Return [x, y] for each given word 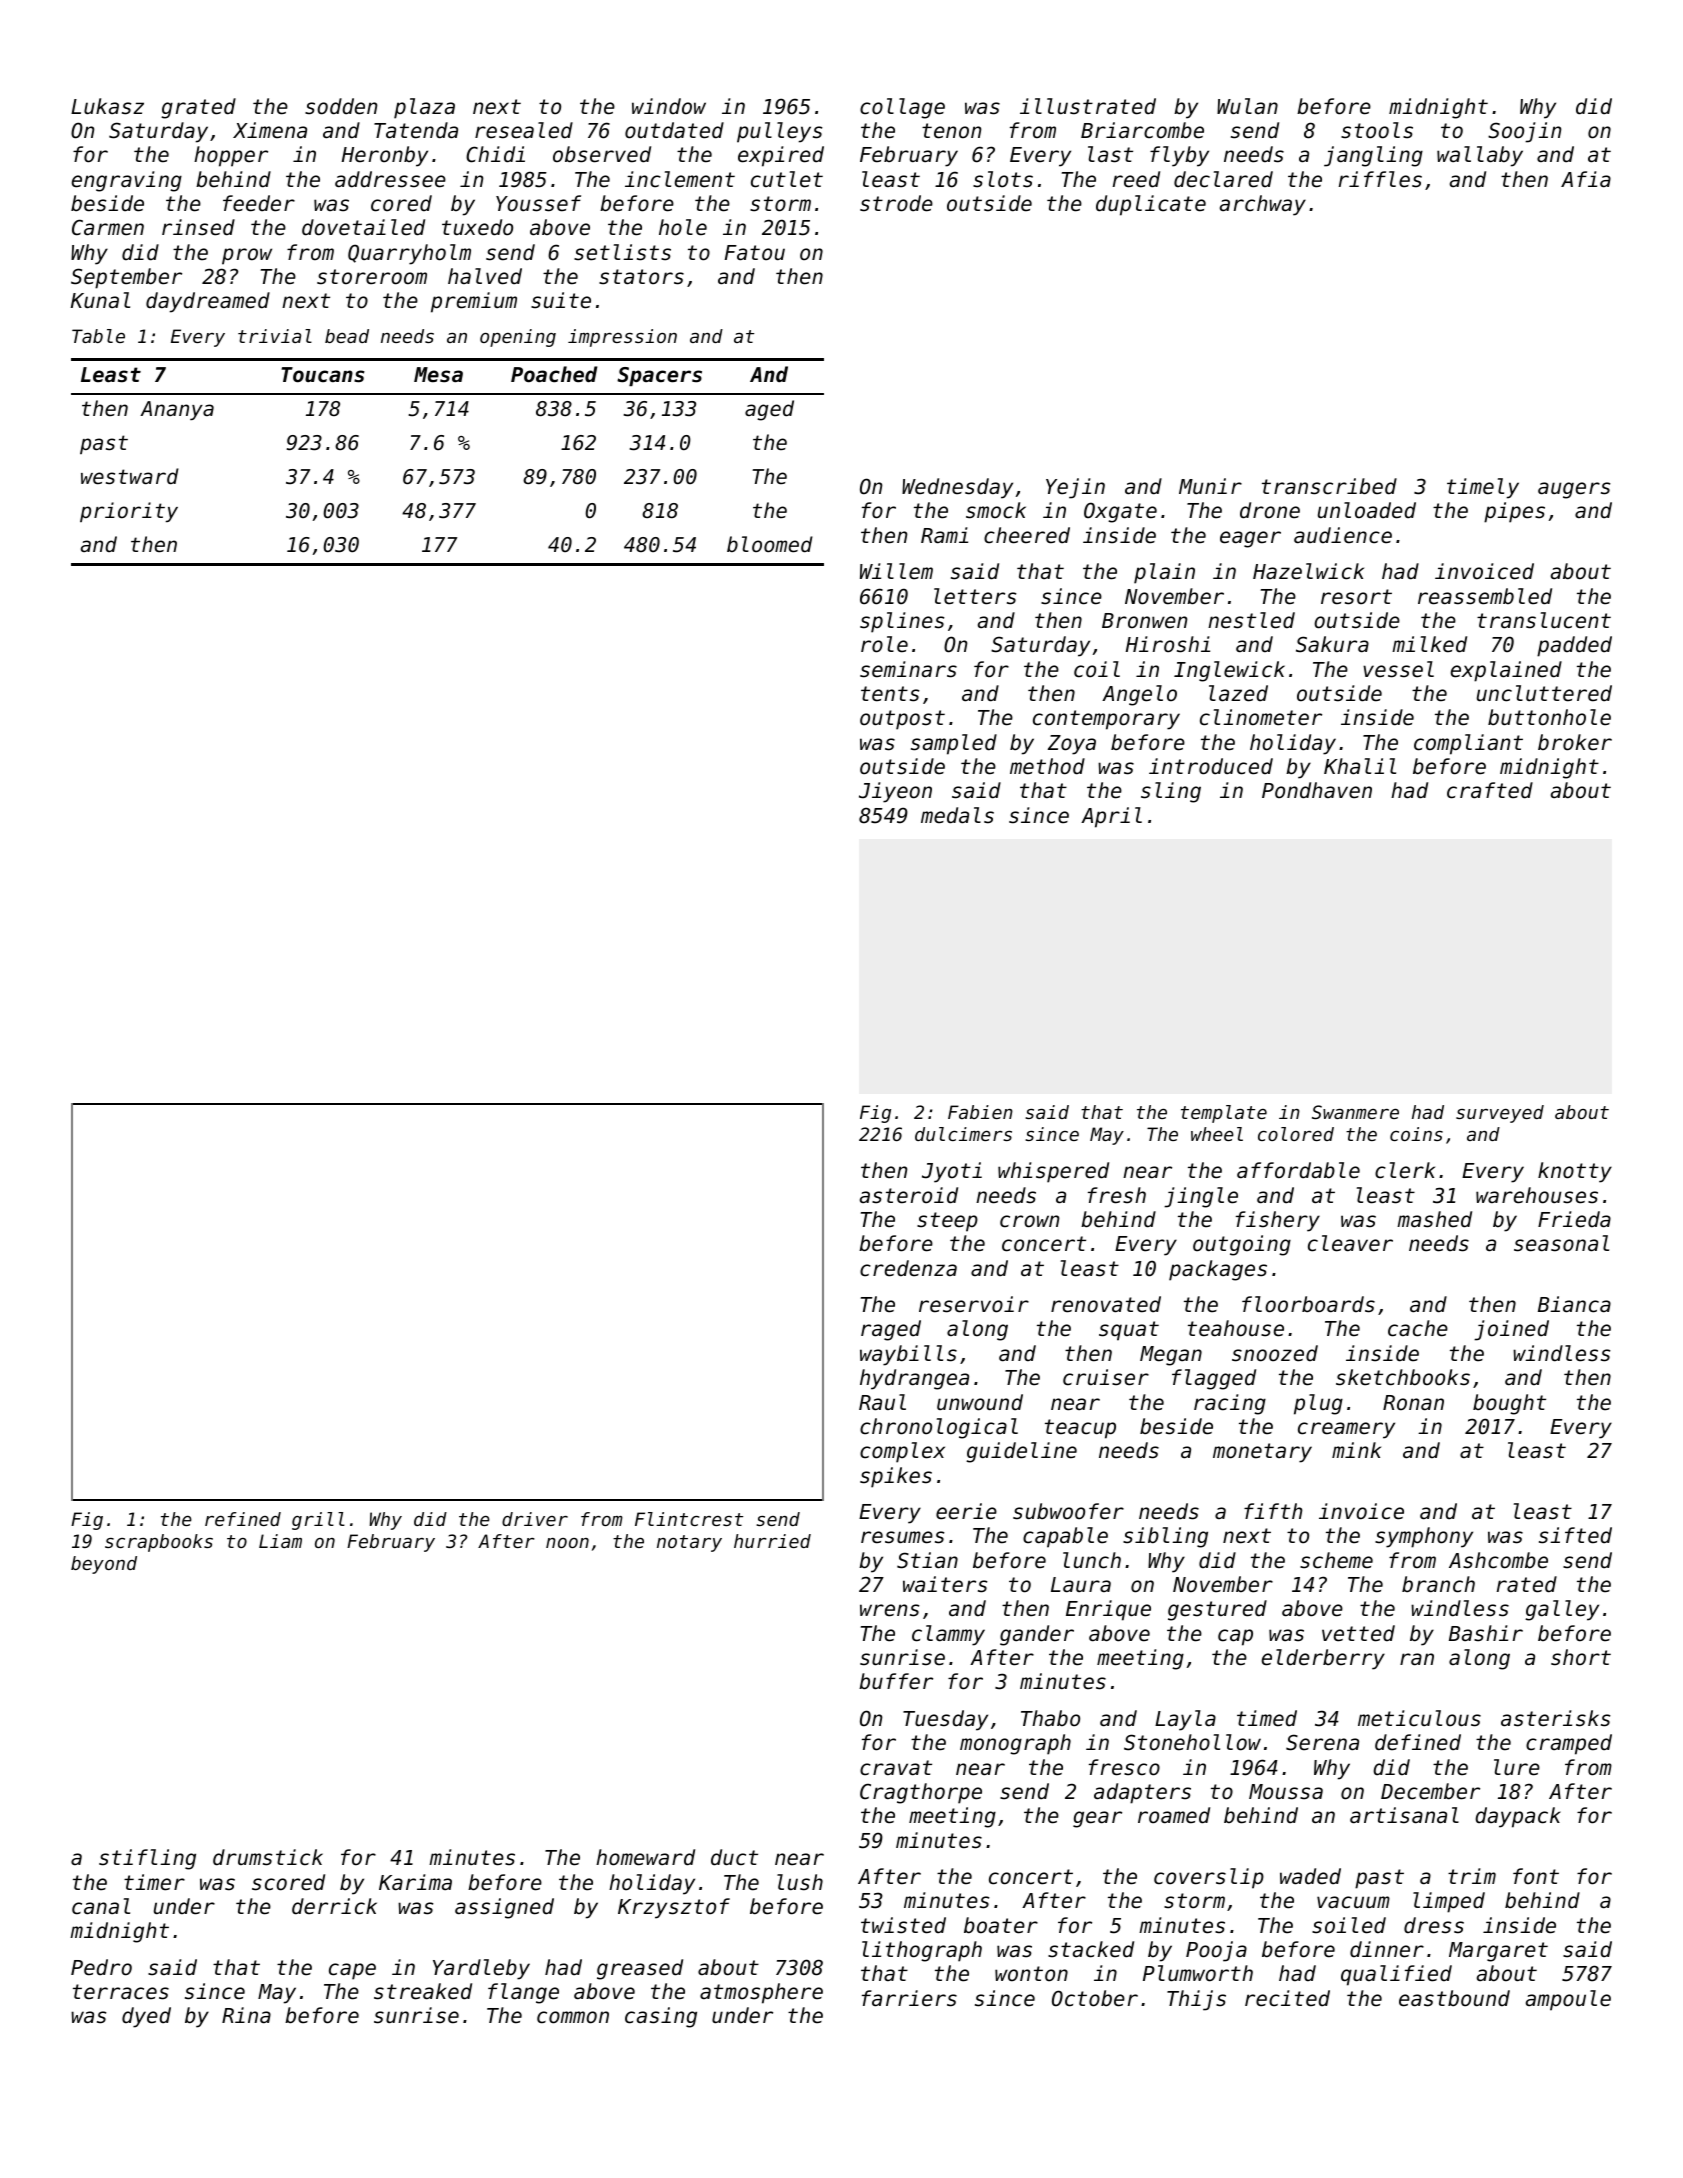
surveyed [1500, 1114]
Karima [415, 1882]
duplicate [1151, 205]
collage [902, 108]
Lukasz [107, 106]
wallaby [1480, 156]
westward [130, 476]
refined [243, 1519]
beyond [104, 1565]
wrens [889, 1610]
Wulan [1247, 106]
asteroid [909, 1195]
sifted [1575, 1535]
